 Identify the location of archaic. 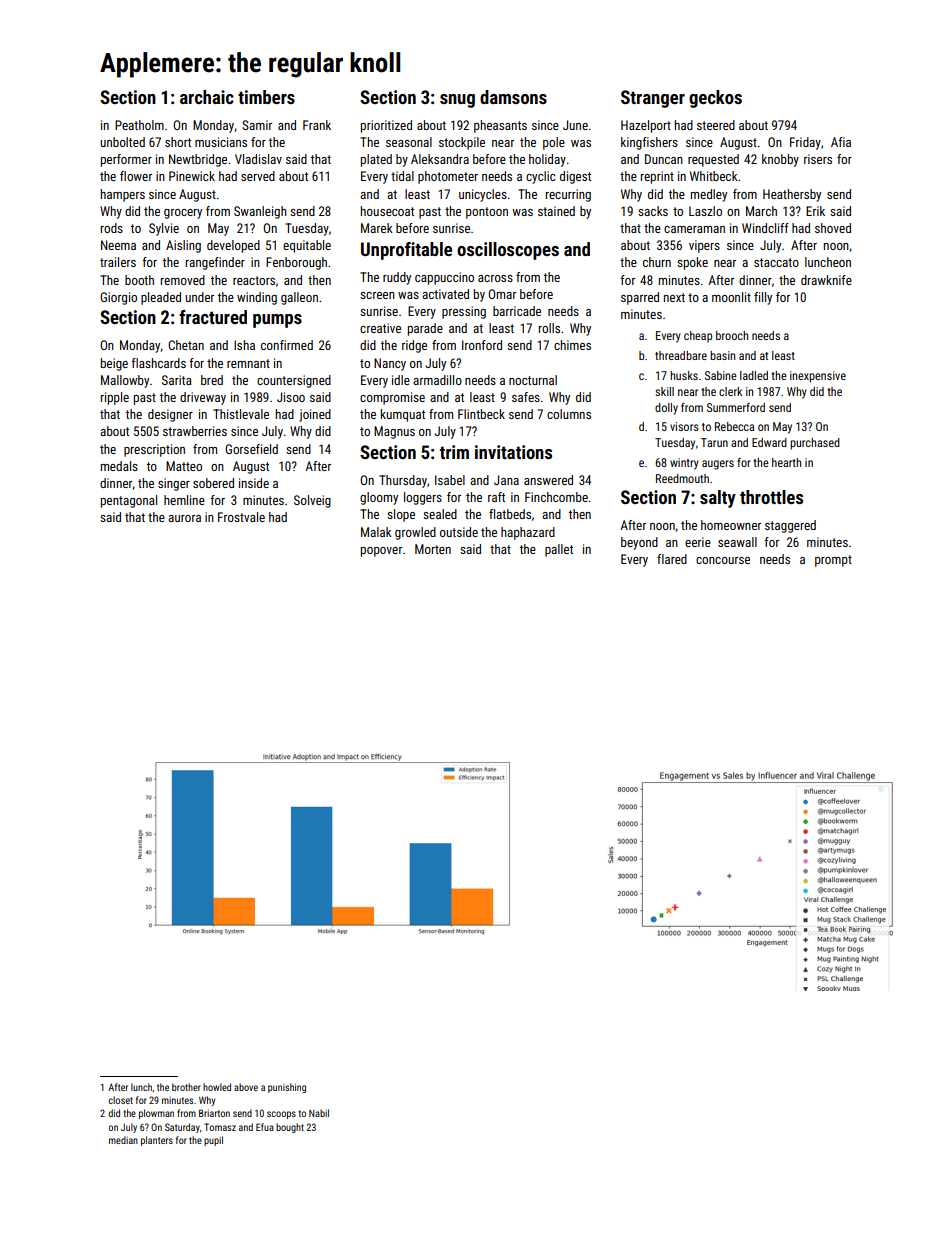
(207, 97).
